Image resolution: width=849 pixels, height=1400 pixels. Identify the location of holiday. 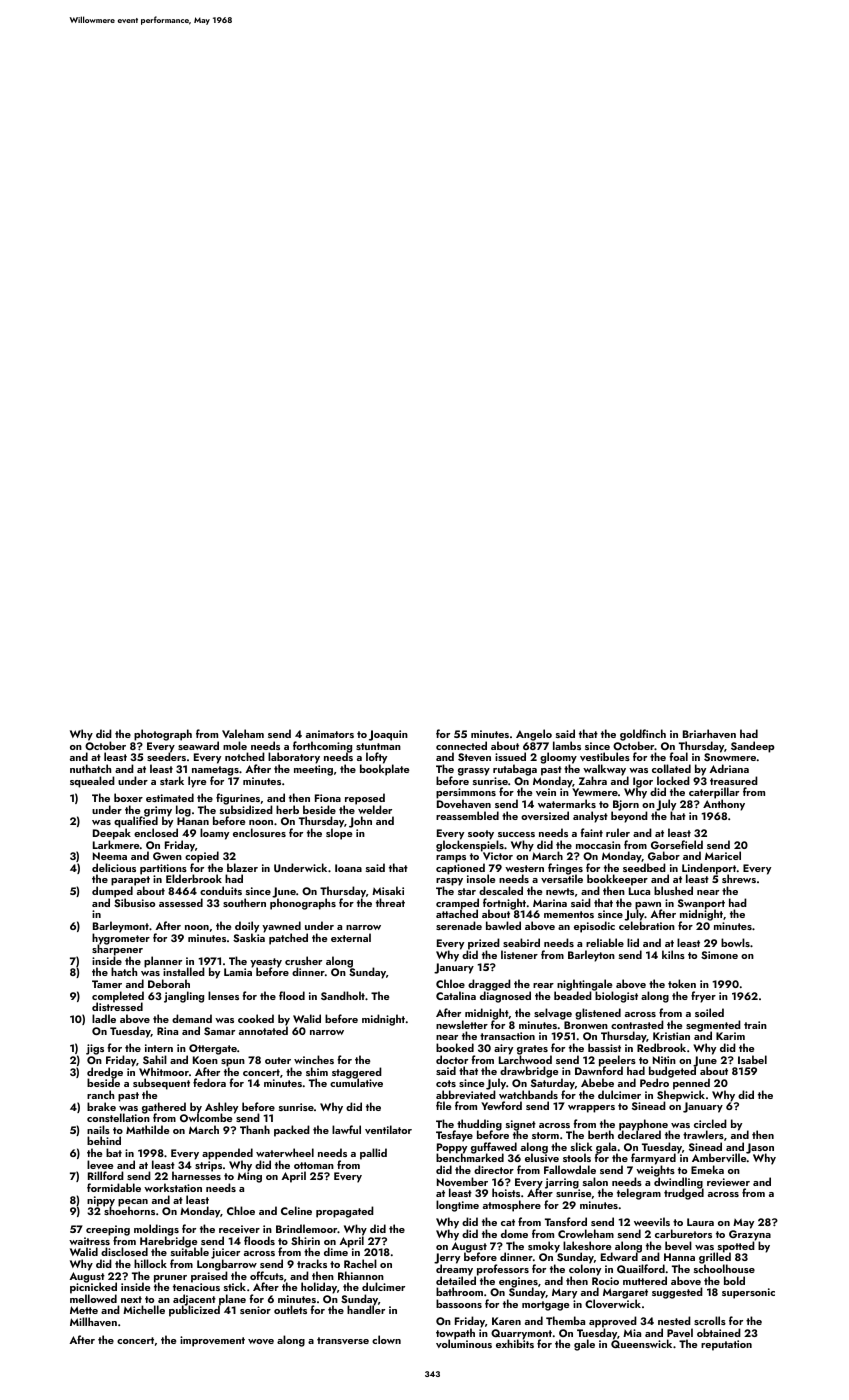
(319, 1288).
